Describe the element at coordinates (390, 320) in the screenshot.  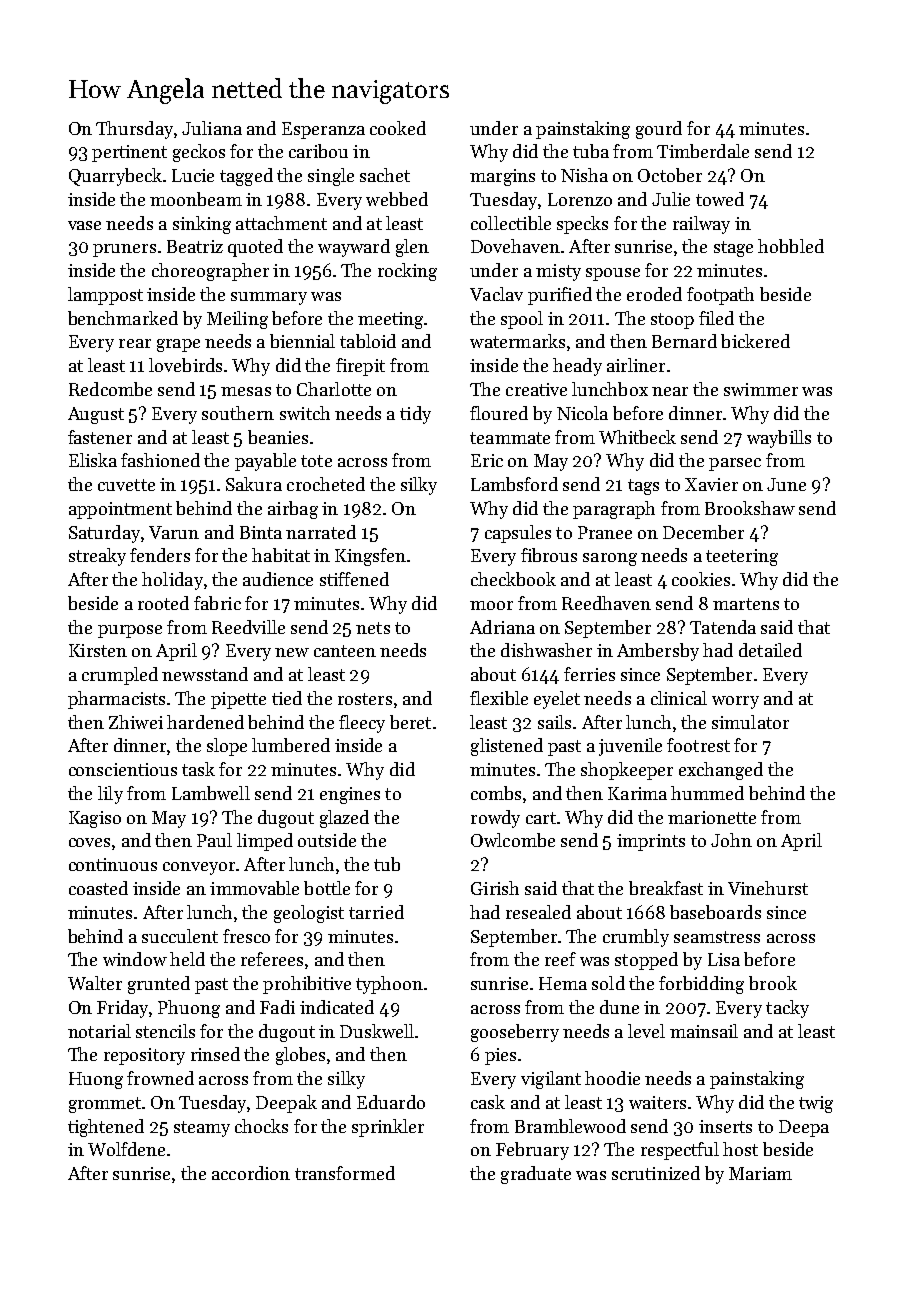
I see `meeting` at that location.
